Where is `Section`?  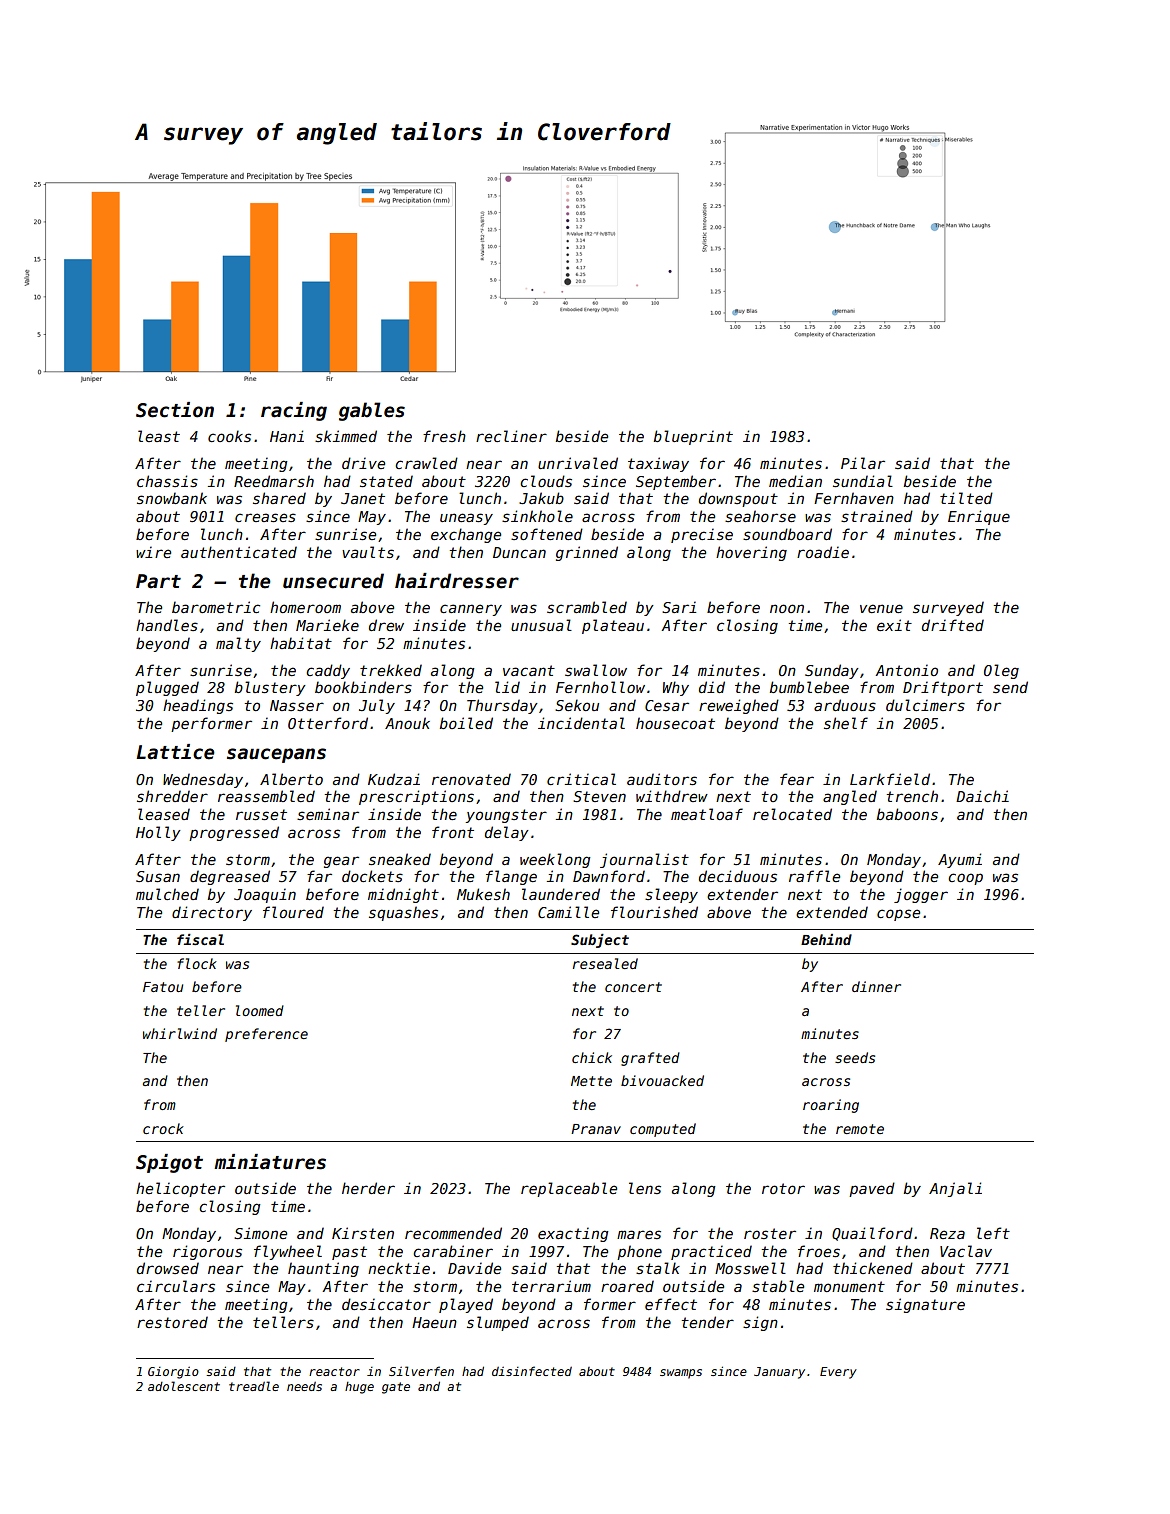 Section is located at coordinates (175, 410).
